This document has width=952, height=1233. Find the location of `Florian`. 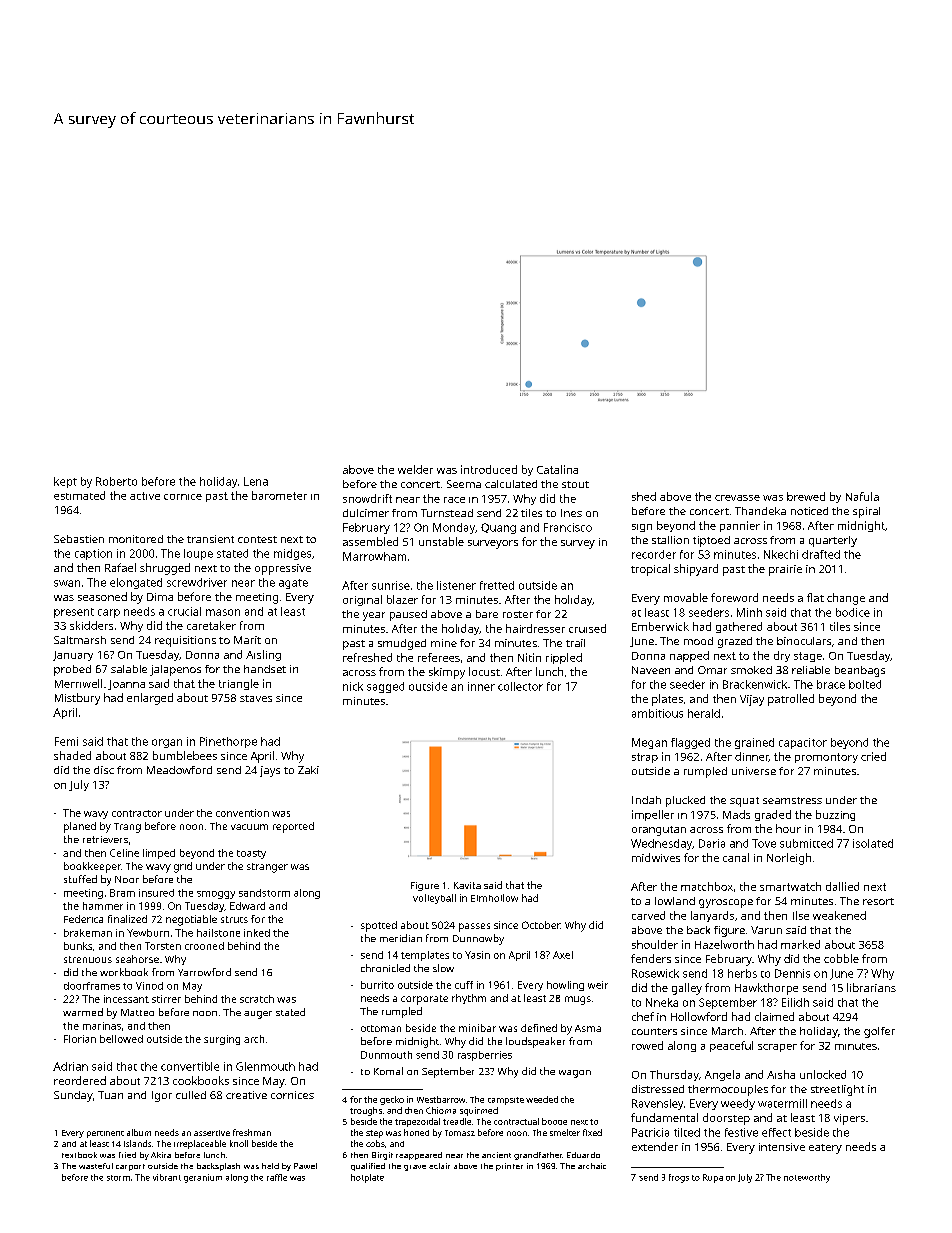

Florian is located at coordinates (80, 1039).
